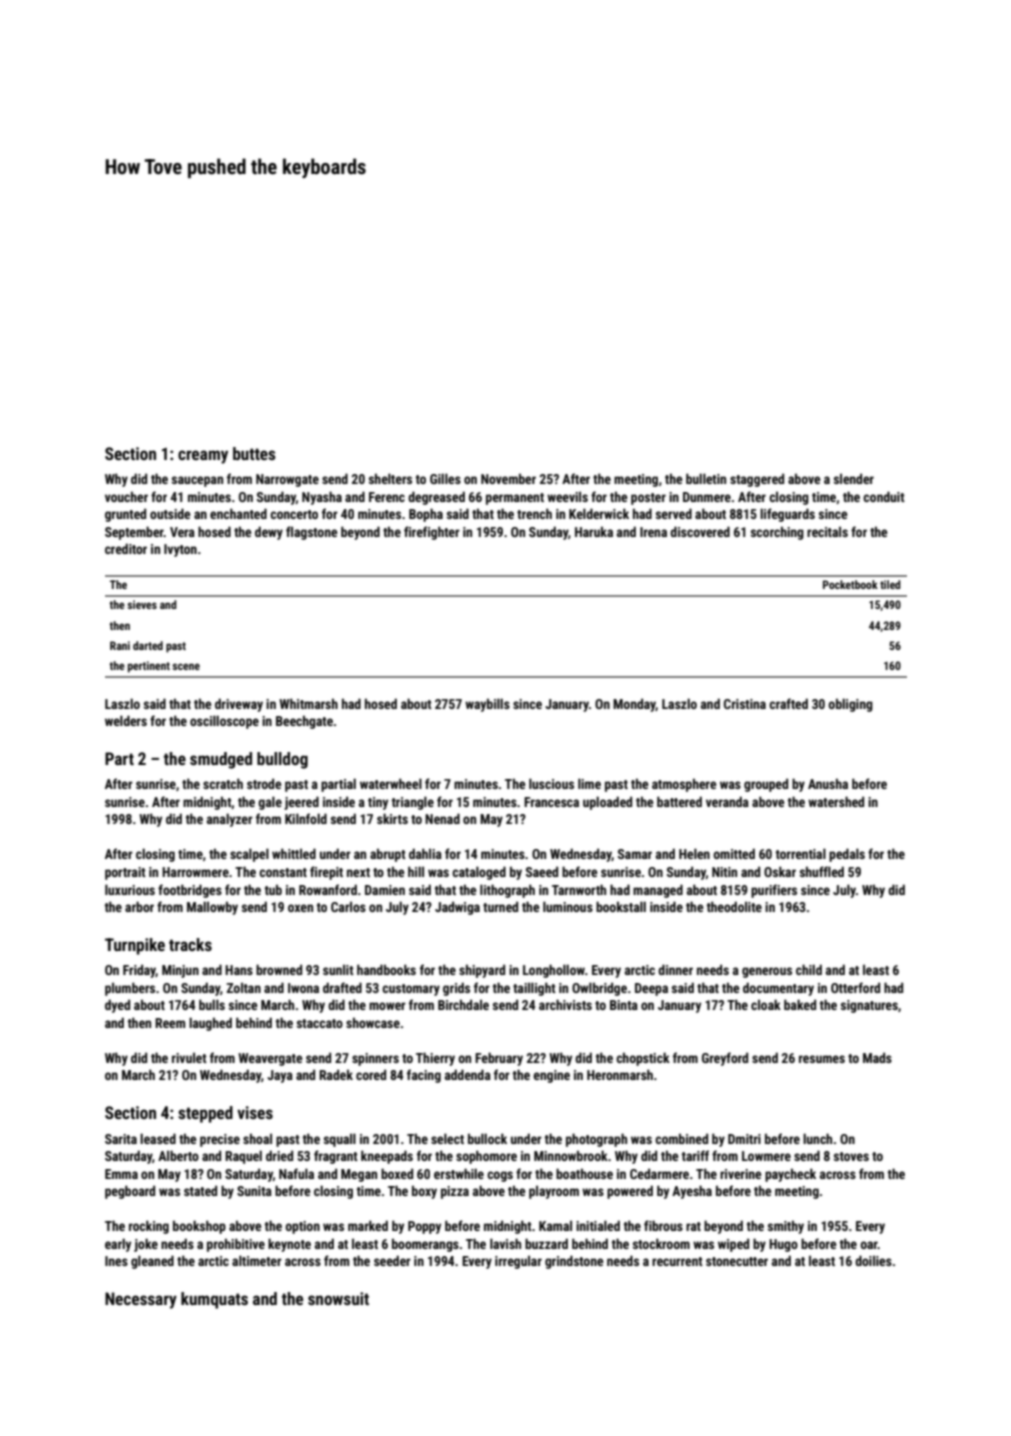 The width and height of the screenshot is (1011, 1436). Describe the element at coordinates (141, 1300) in the screenshot. I see `Necessary` at that location.
